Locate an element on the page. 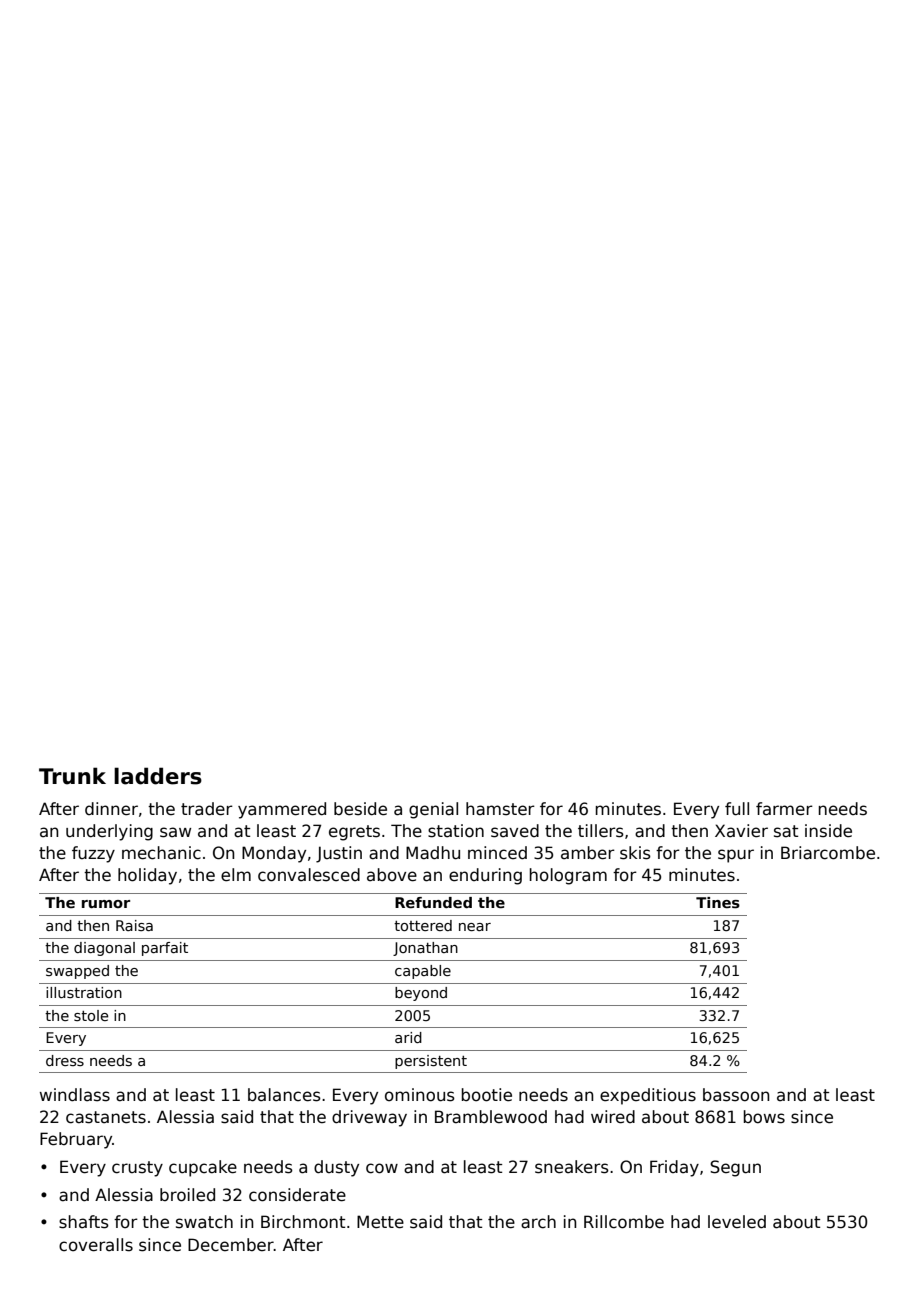  coveralls is located at coordinates (96, 1245).
